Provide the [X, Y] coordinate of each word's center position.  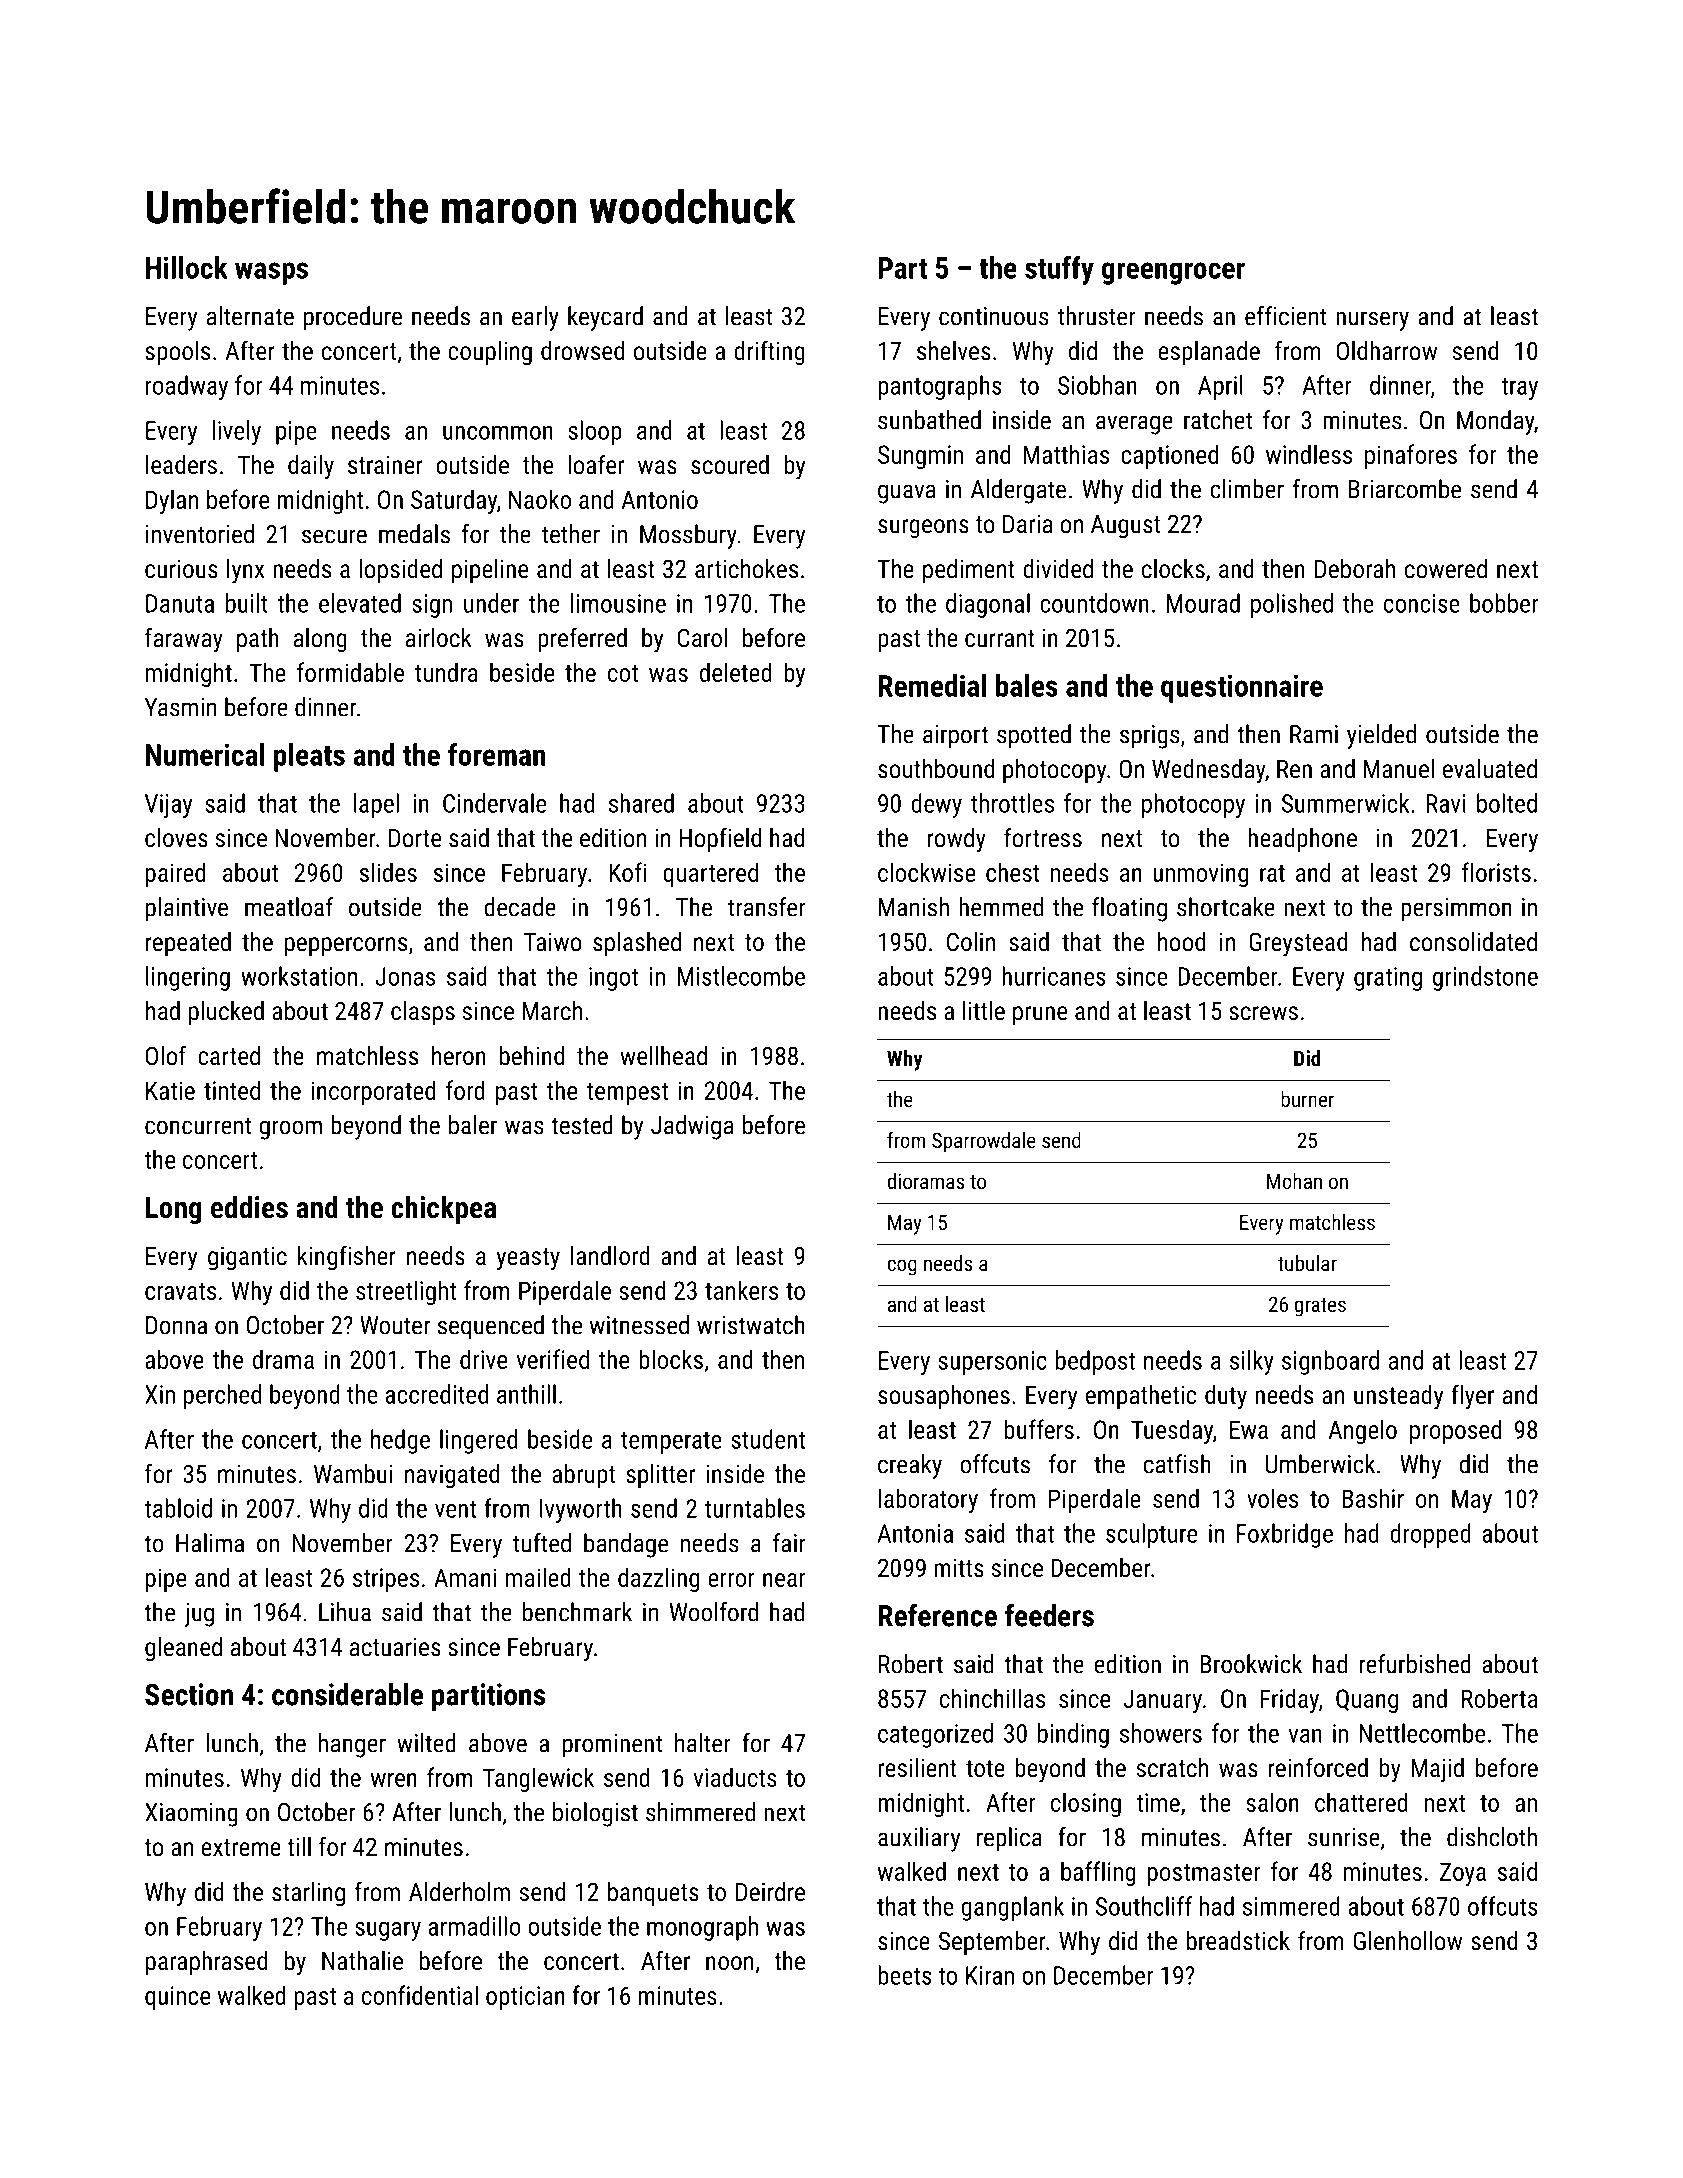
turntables [755, 1508]
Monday [1495, 422]
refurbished [1415, 1664]
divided [1058, 568]
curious [181, 569]
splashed [637, 944]
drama [283, 1359]
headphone [1302, 840]
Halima [210, 1543]
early [535, 318]
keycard [605, 318]
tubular [1307, 1263]
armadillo [474, 1926]
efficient [1286, 316]
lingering [188, 978]
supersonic [992, 1363]
